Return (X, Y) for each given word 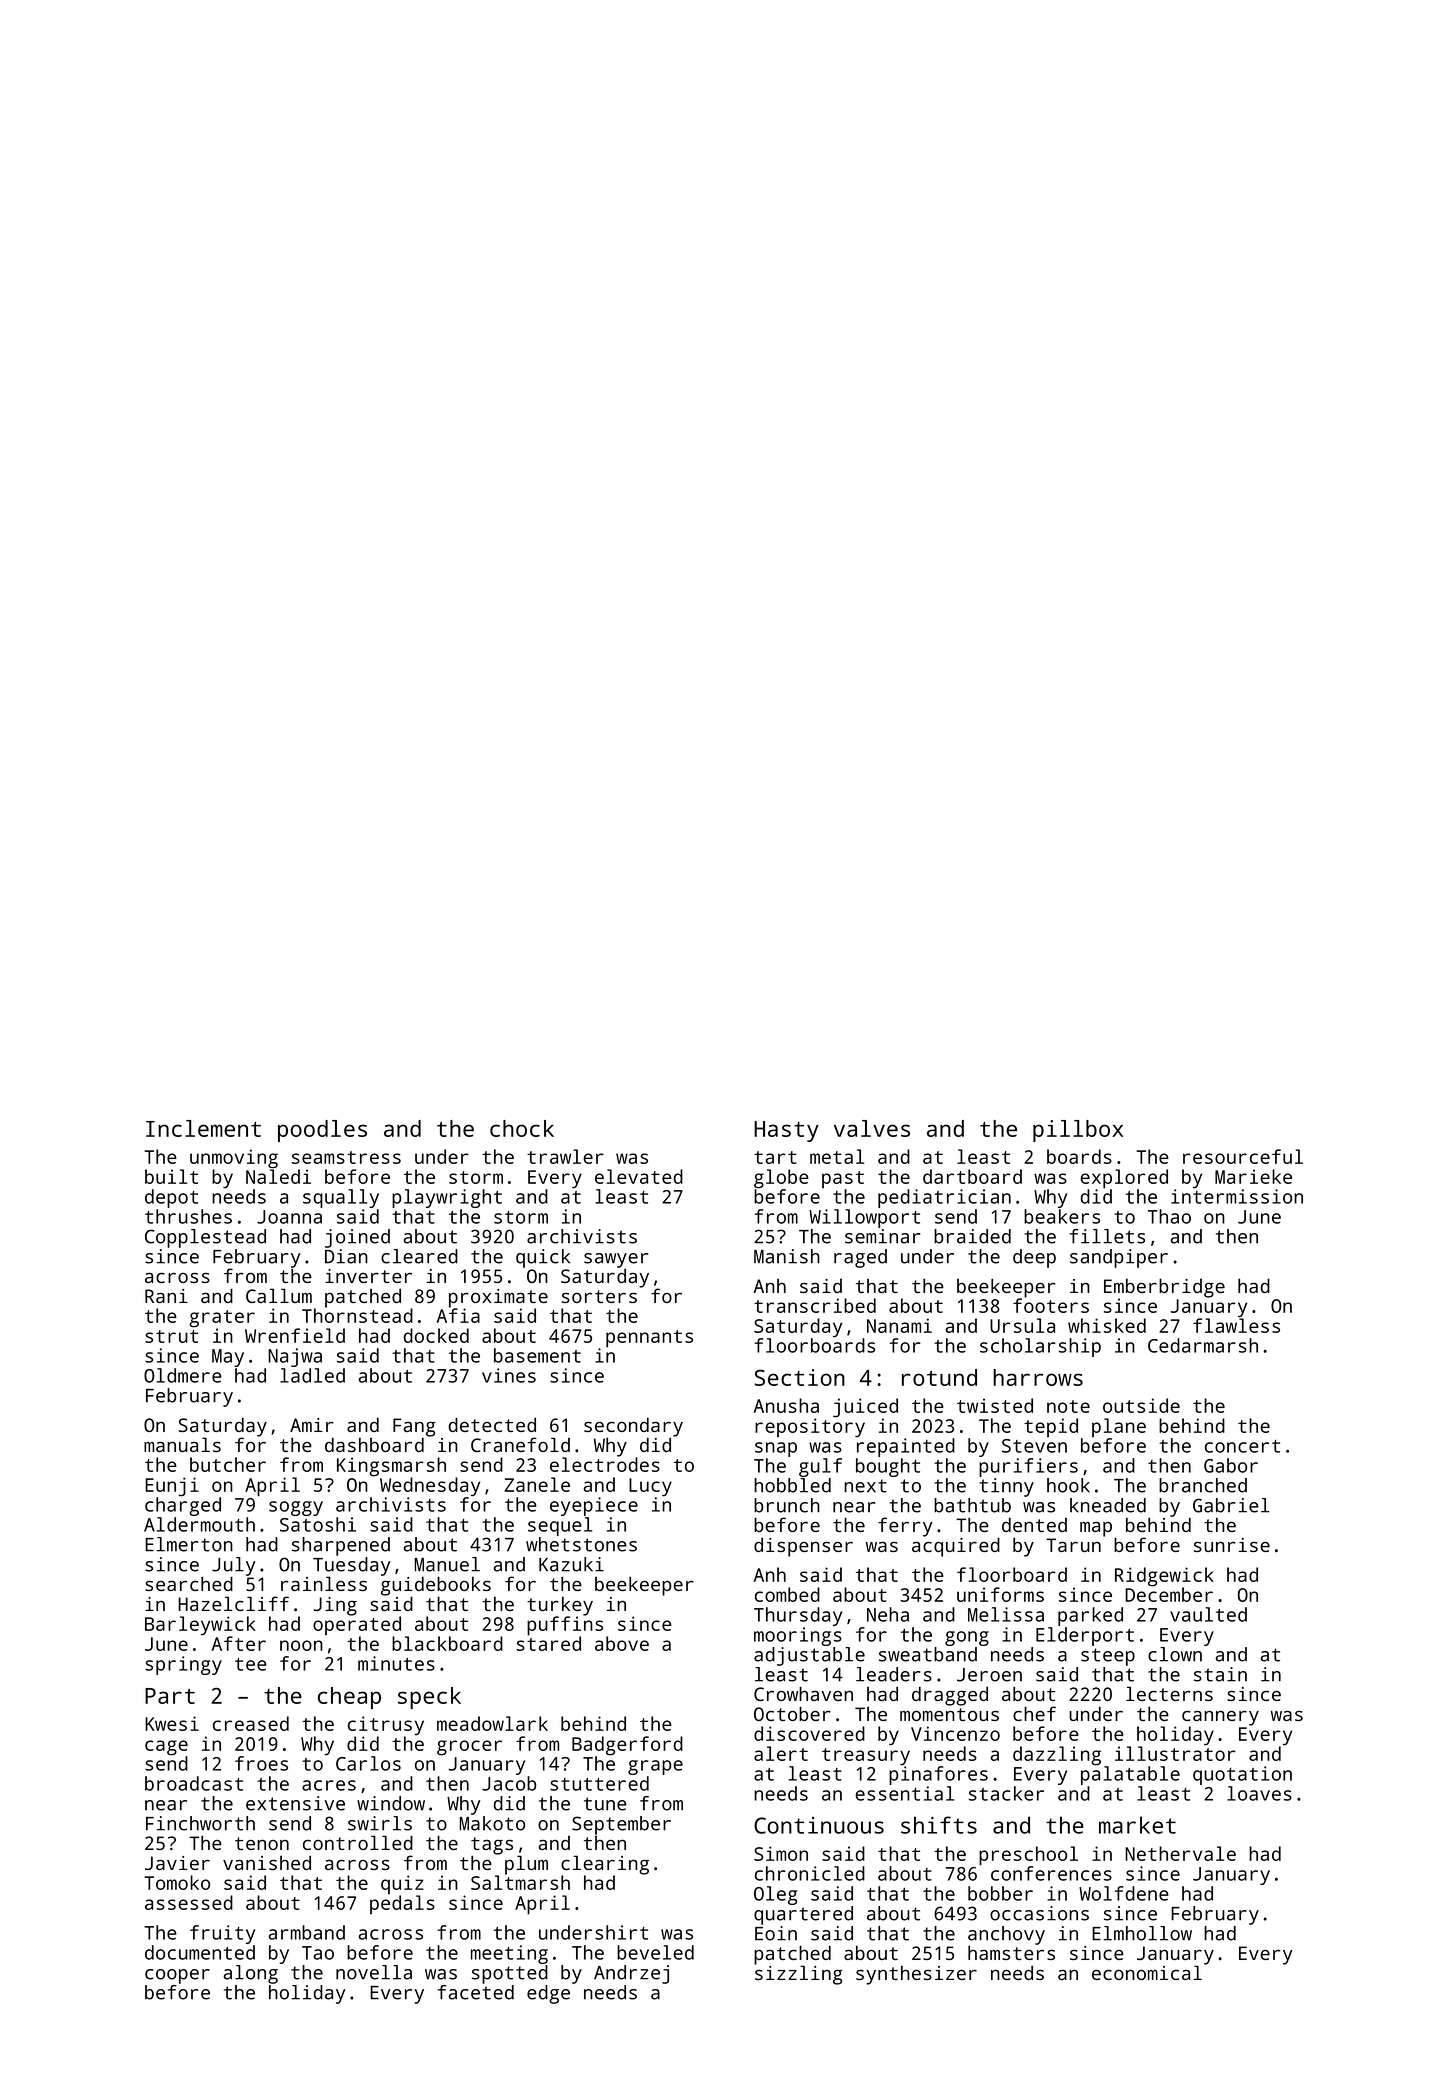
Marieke (1253, 1176)
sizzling (799, 1975)
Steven (1034, 1446)
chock (522, 1128)
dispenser (803, 1547)
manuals (182, 1444)
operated (357, 1625)
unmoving (234, 1158)
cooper (177, 1976)
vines (509, 1375)
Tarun (1073, 1545)
